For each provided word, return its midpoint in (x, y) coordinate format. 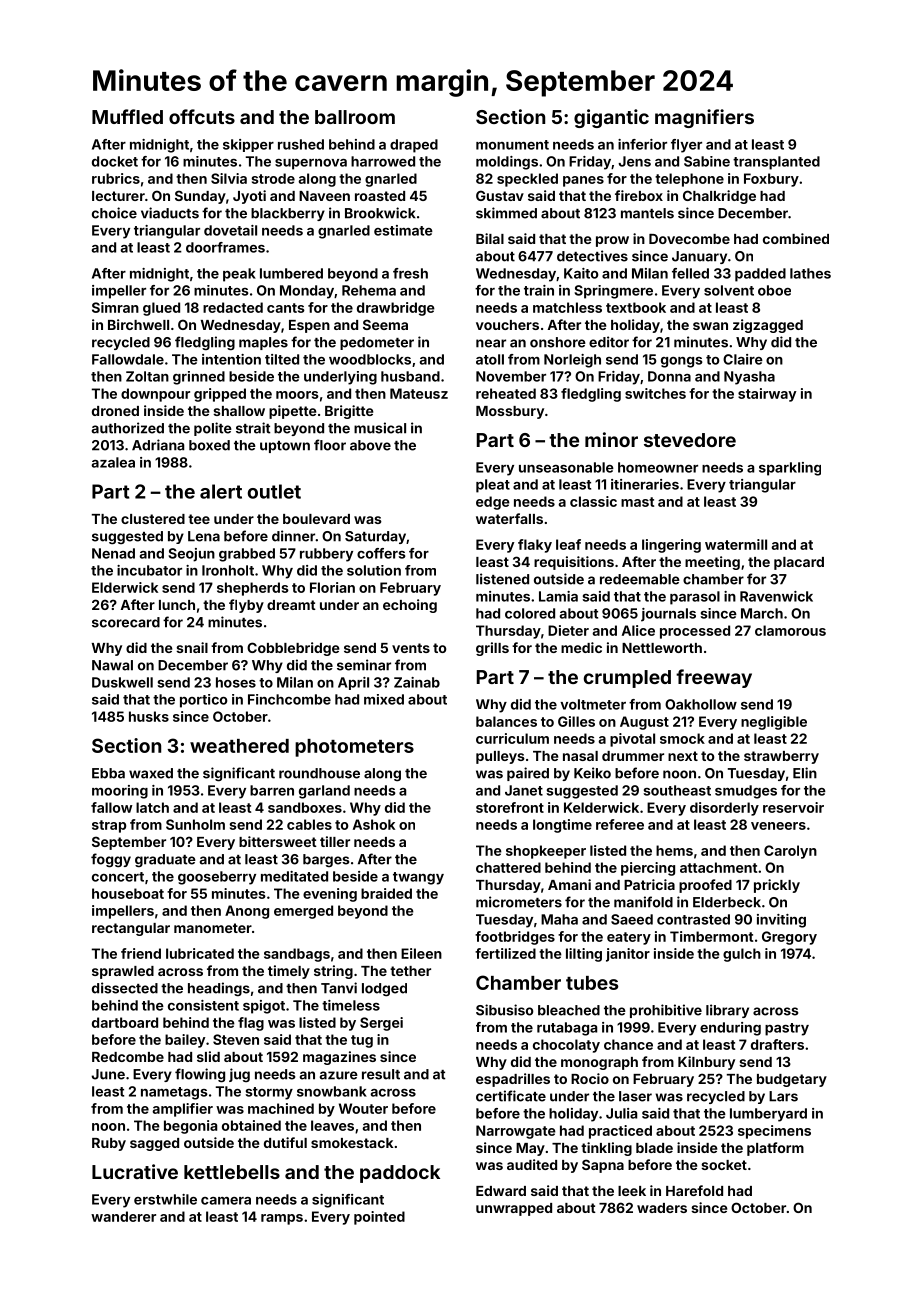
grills (492, 649)
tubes (592, 983)
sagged (154, 1144)
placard (799, 563)
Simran (115, 307)
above (370, 445)
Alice (638, 630)
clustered (153, 519)
